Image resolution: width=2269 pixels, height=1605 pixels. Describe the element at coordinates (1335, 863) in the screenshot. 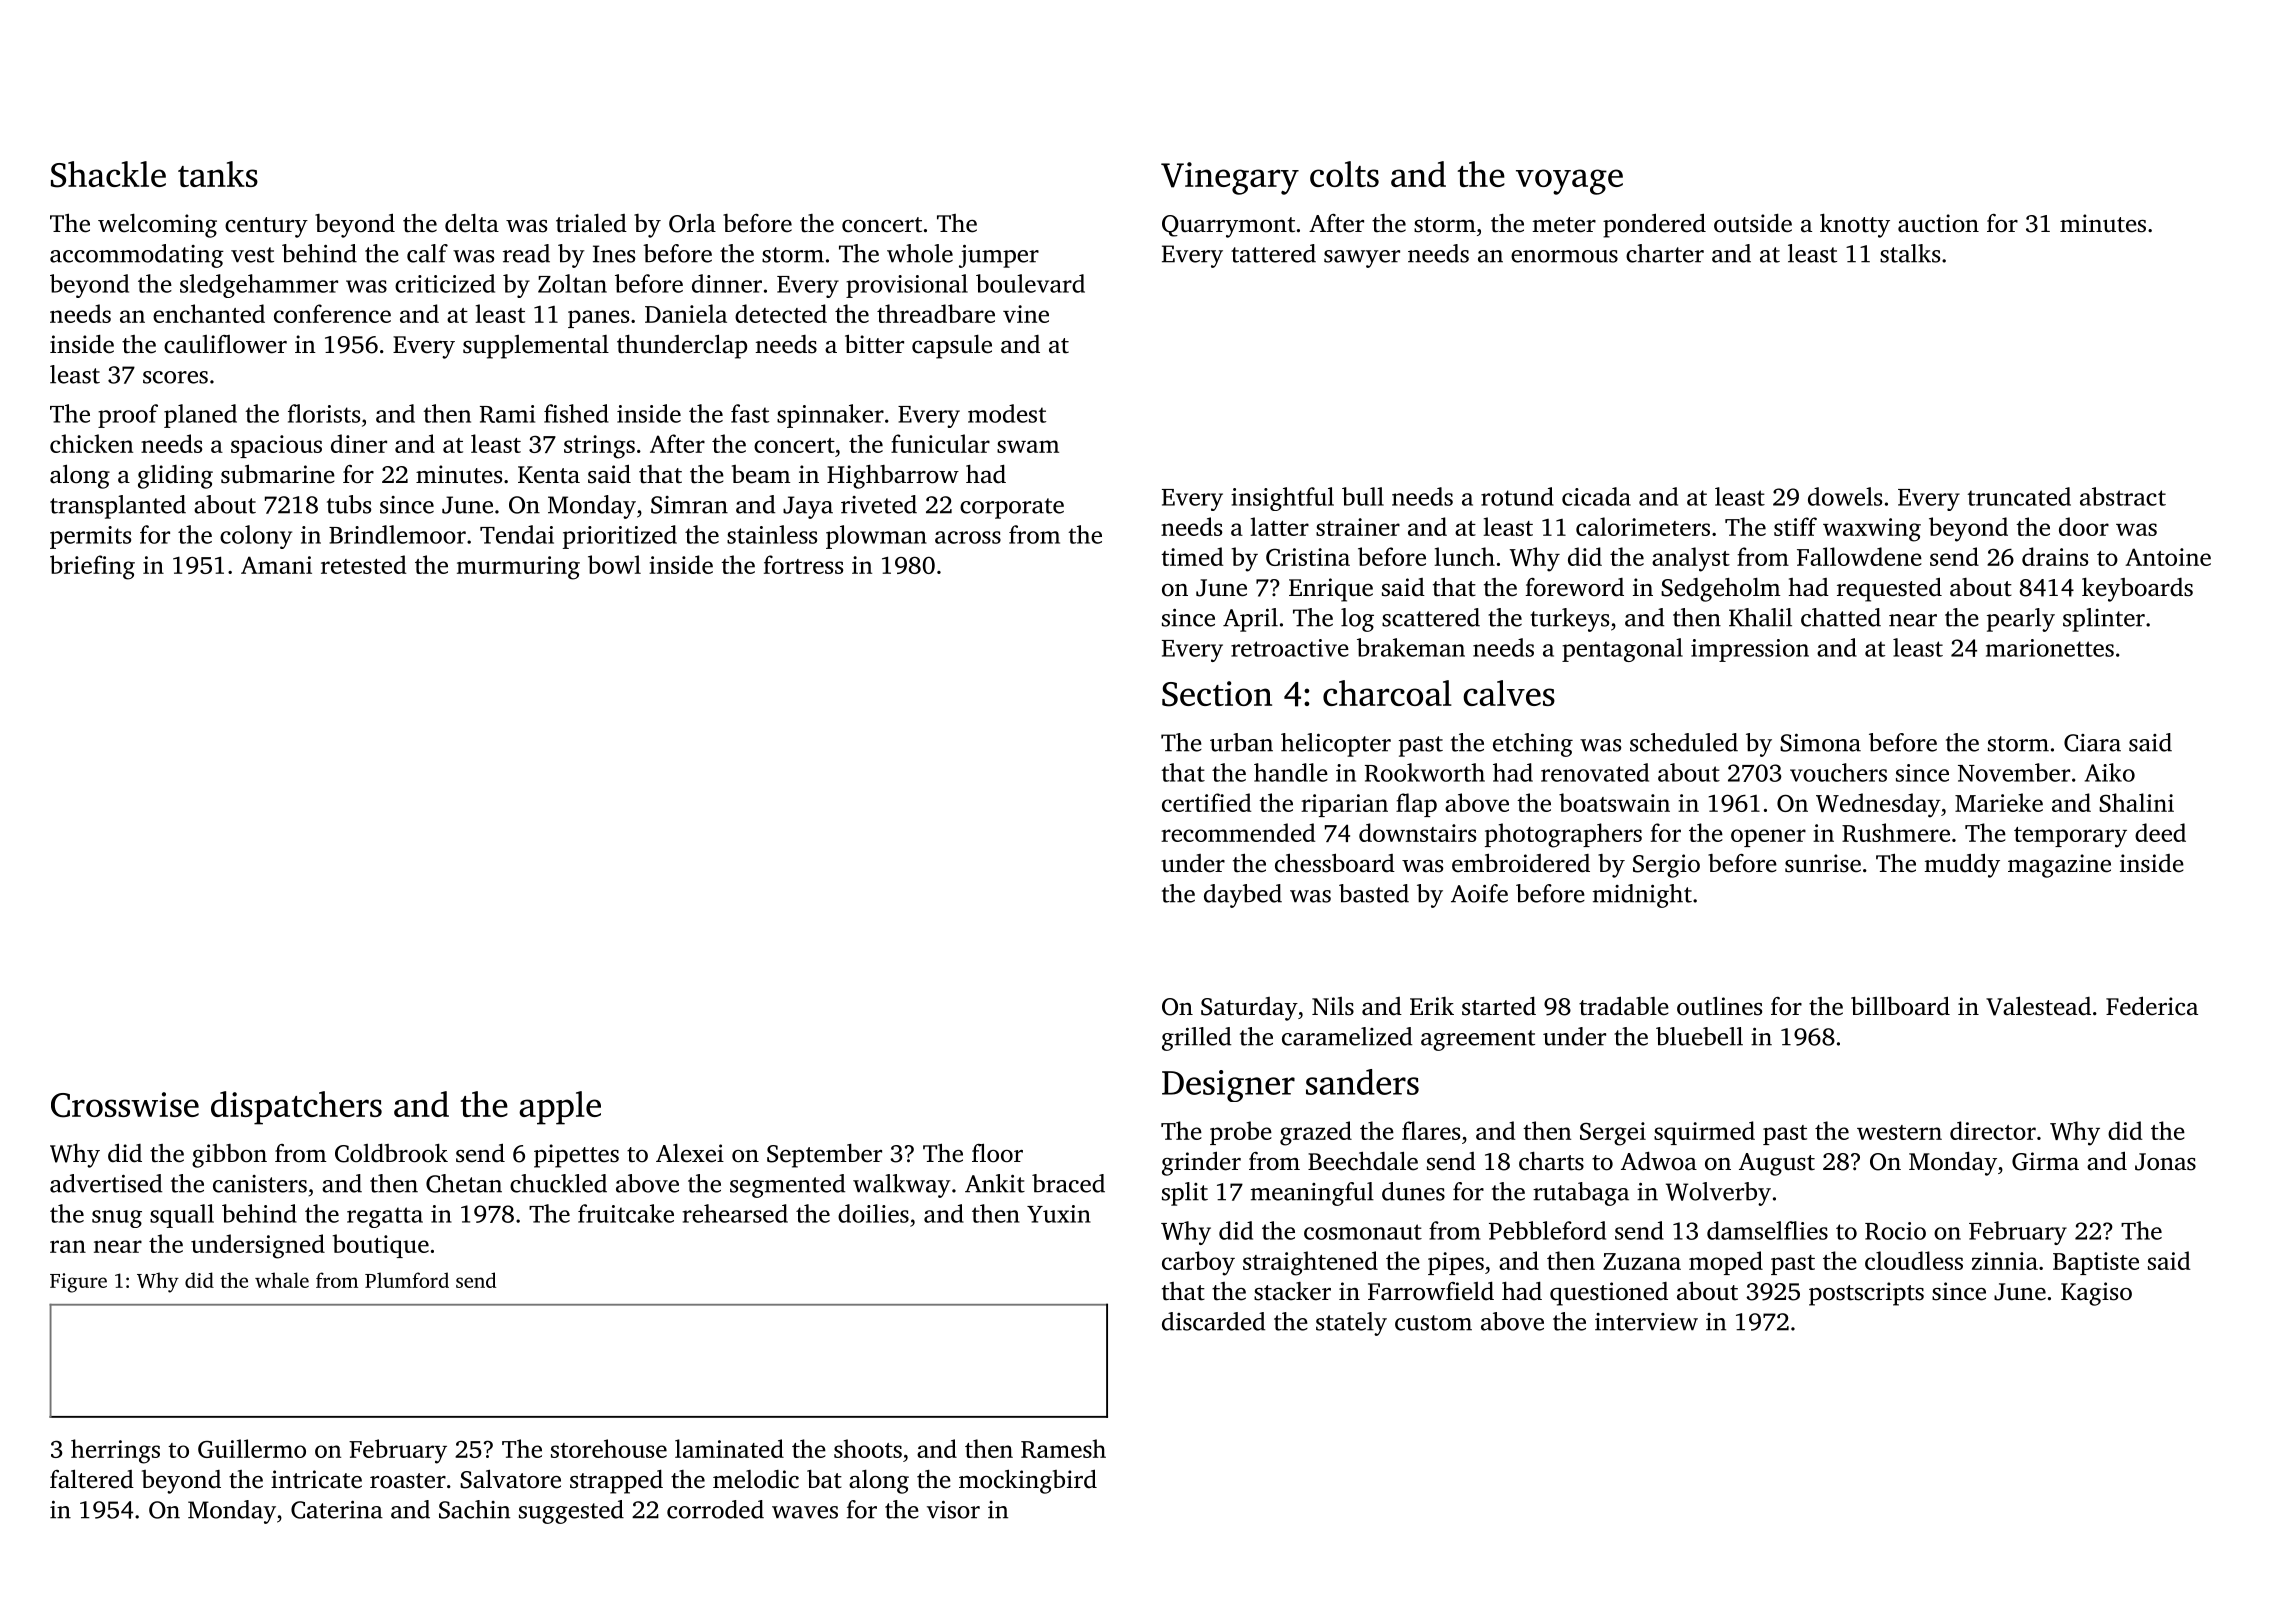

I see `chessboard` at that location.
